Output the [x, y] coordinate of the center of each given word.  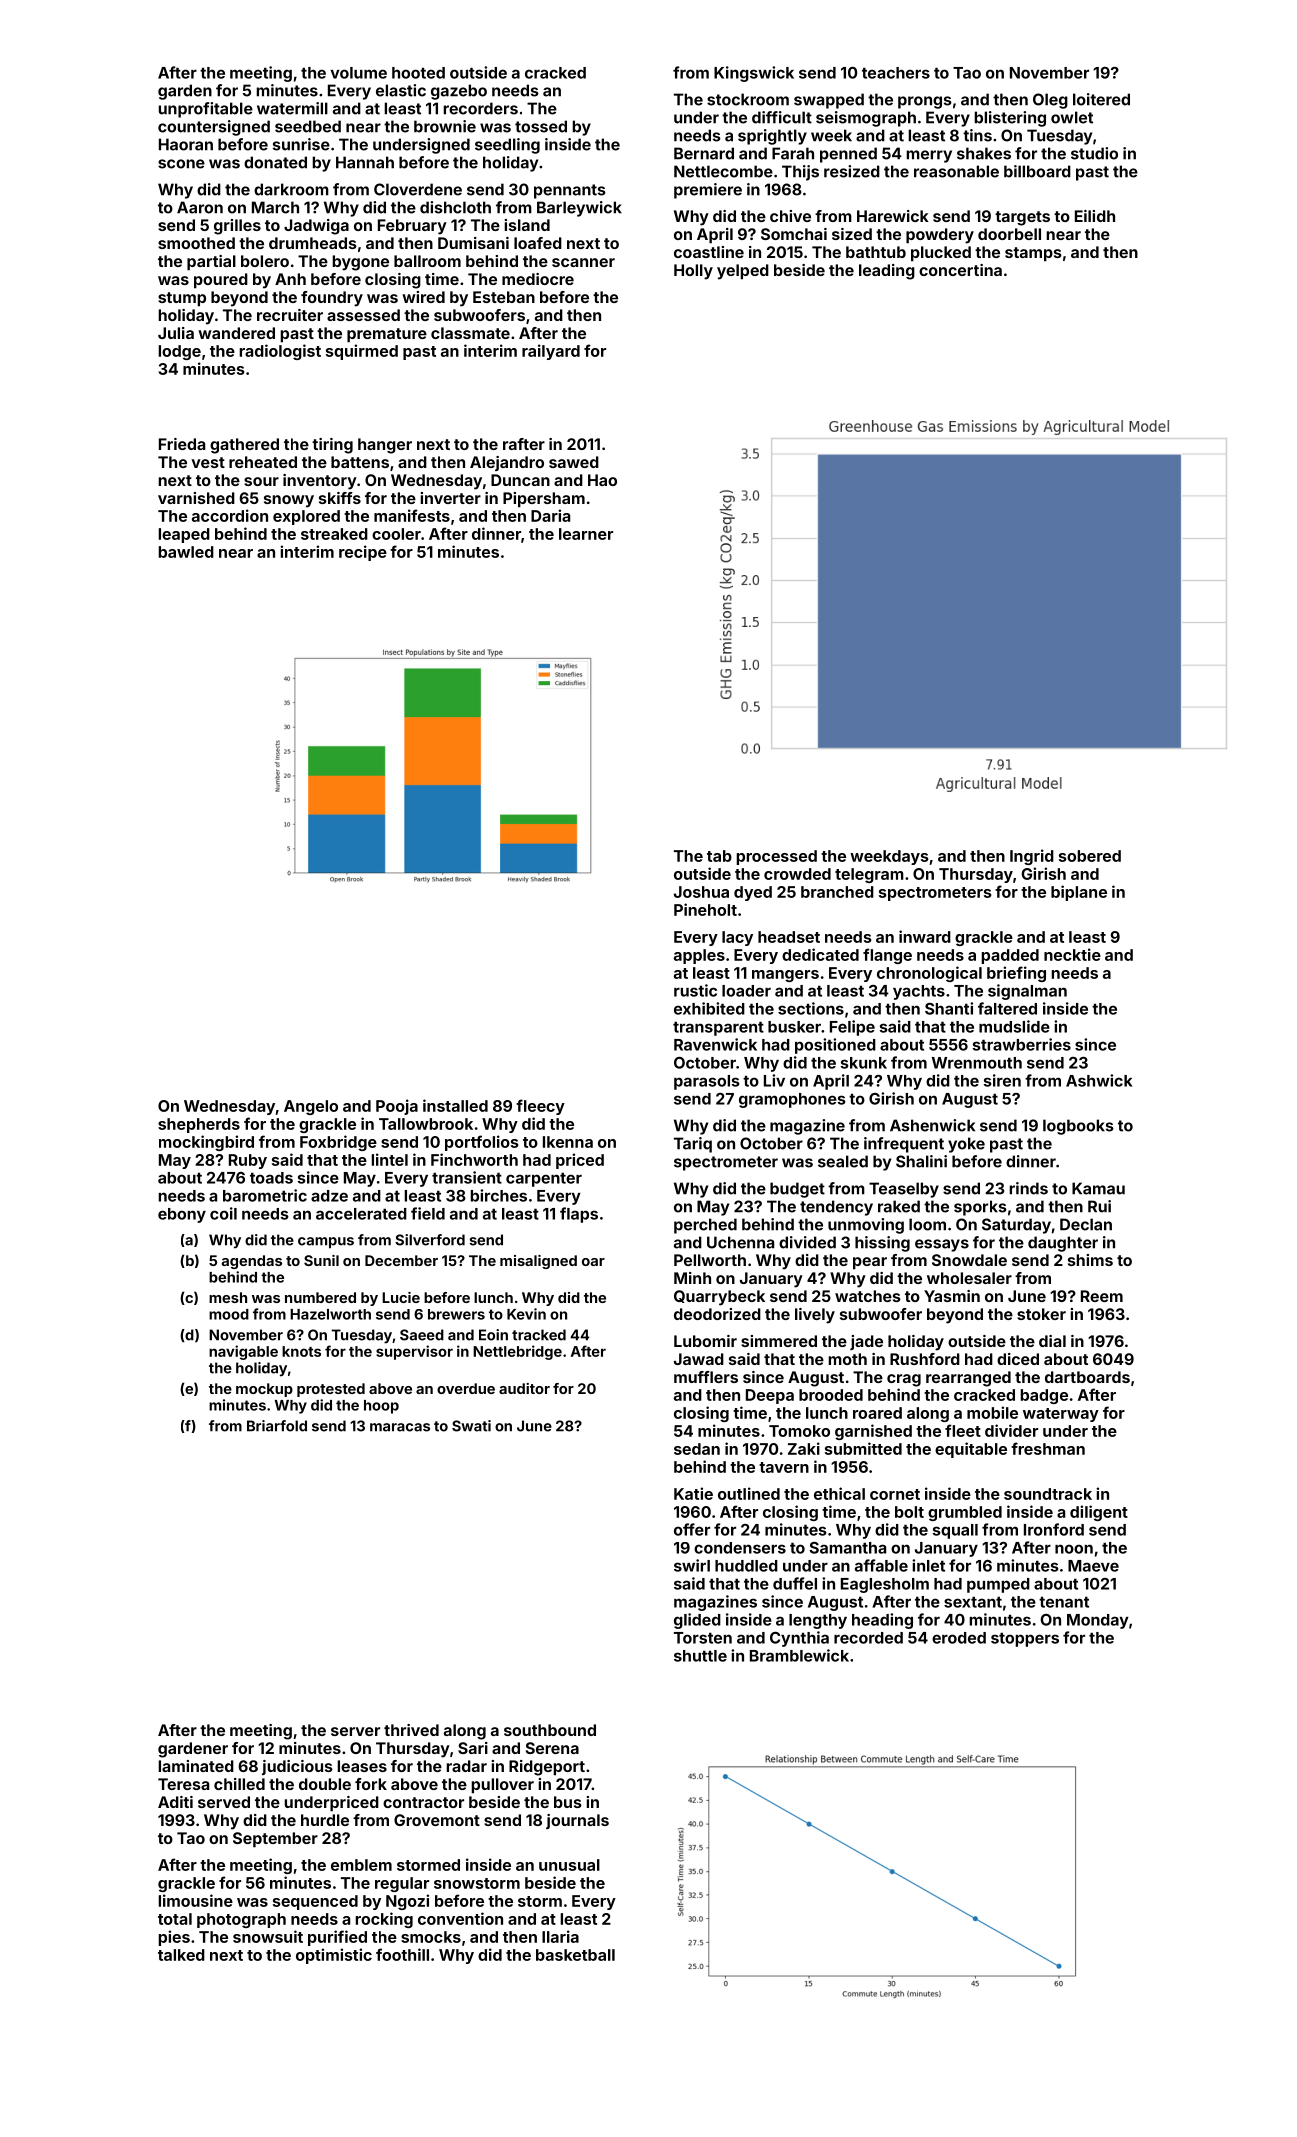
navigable [243, 1352]
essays [942, 1245]
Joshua [701, 892]
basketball [575, 1955]
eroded [959, 1638]
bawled [186, 552]
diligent [1099, 1513]
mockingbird [206, 1143]
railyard [551, 352]
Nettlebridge [517, 1352]
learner [586, 534]
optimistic [334, 1956]
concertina [960, 270]
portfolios [482, 1143]
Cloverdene [418, 189]
